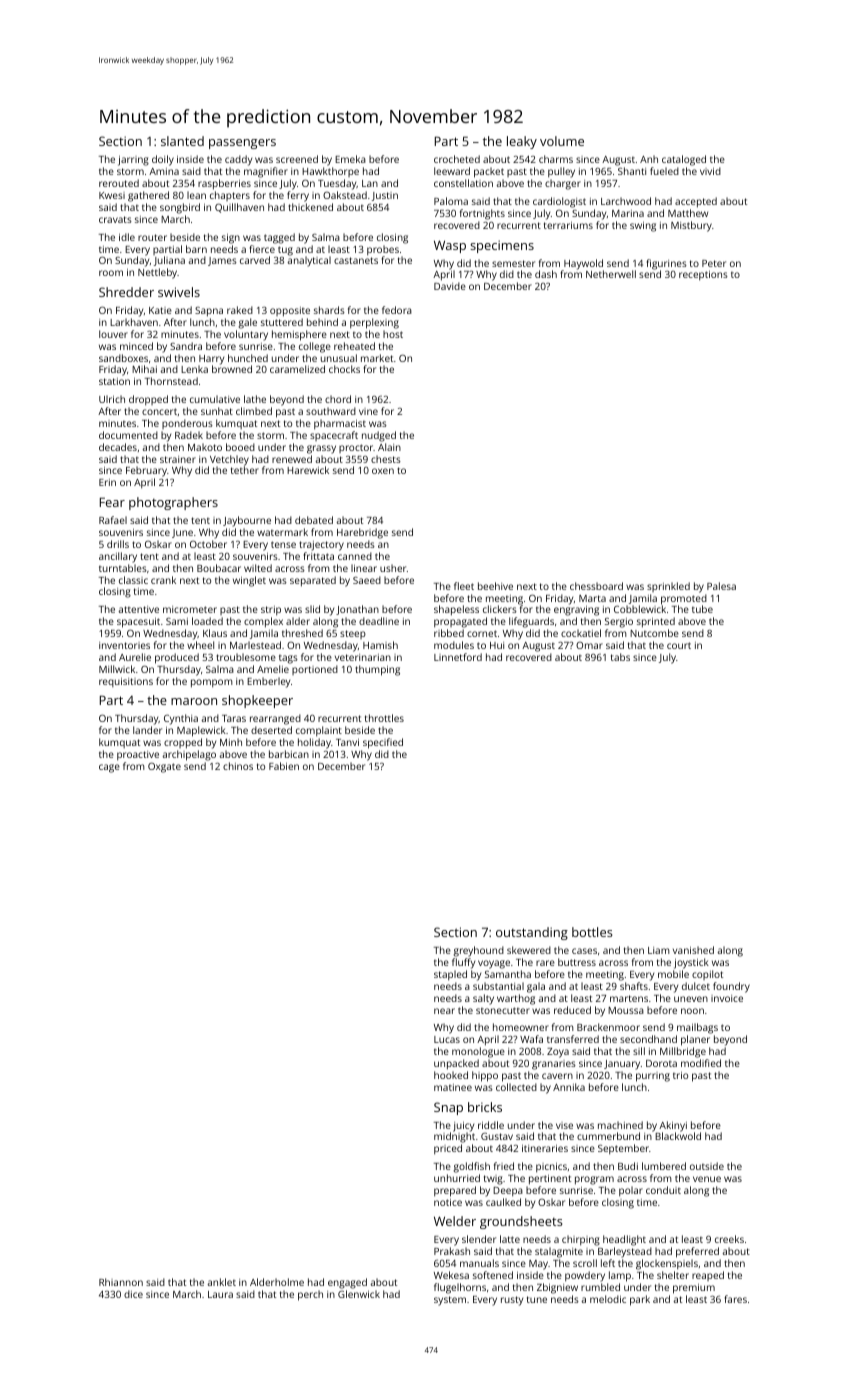 The width and height of the screenshot is (849, 1400). What do you see at coordinates (133, 1294) in the screenshot?
I see `dice` at bounding box center [133, 1294].
